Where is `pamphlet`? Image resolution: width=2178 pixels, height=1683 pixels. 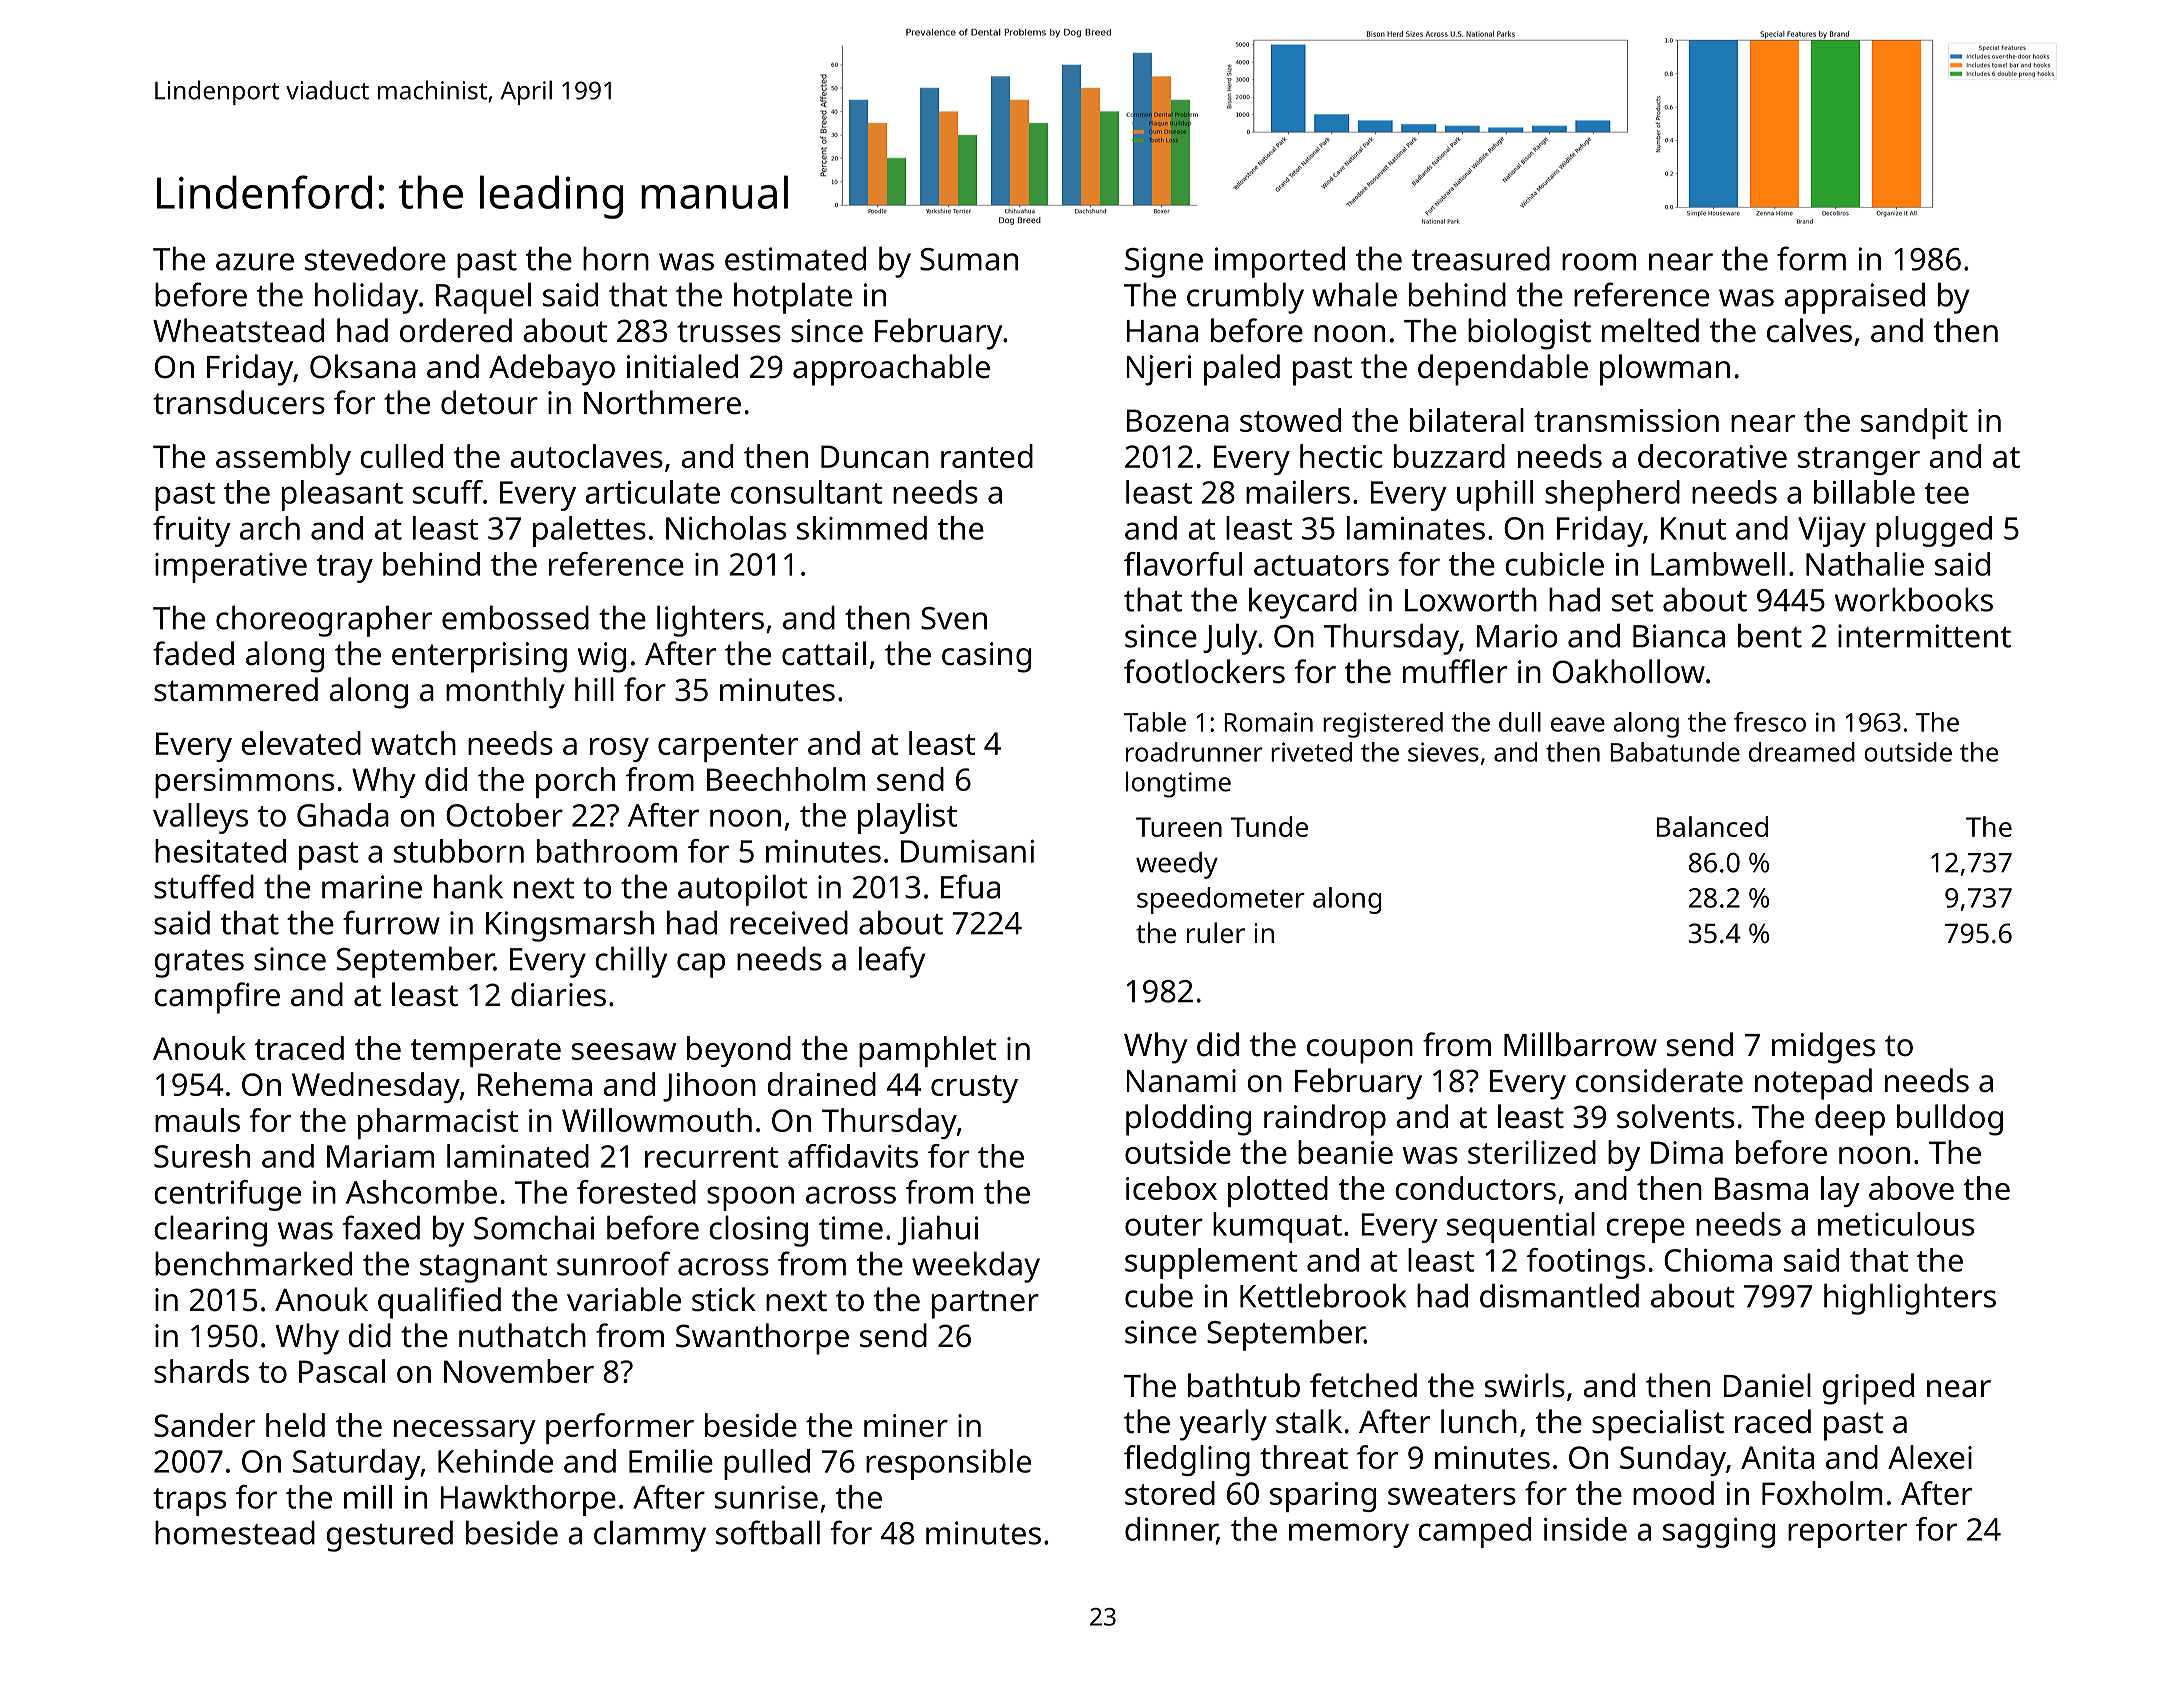
pamphlet is located at coordinates (927, 1051).
